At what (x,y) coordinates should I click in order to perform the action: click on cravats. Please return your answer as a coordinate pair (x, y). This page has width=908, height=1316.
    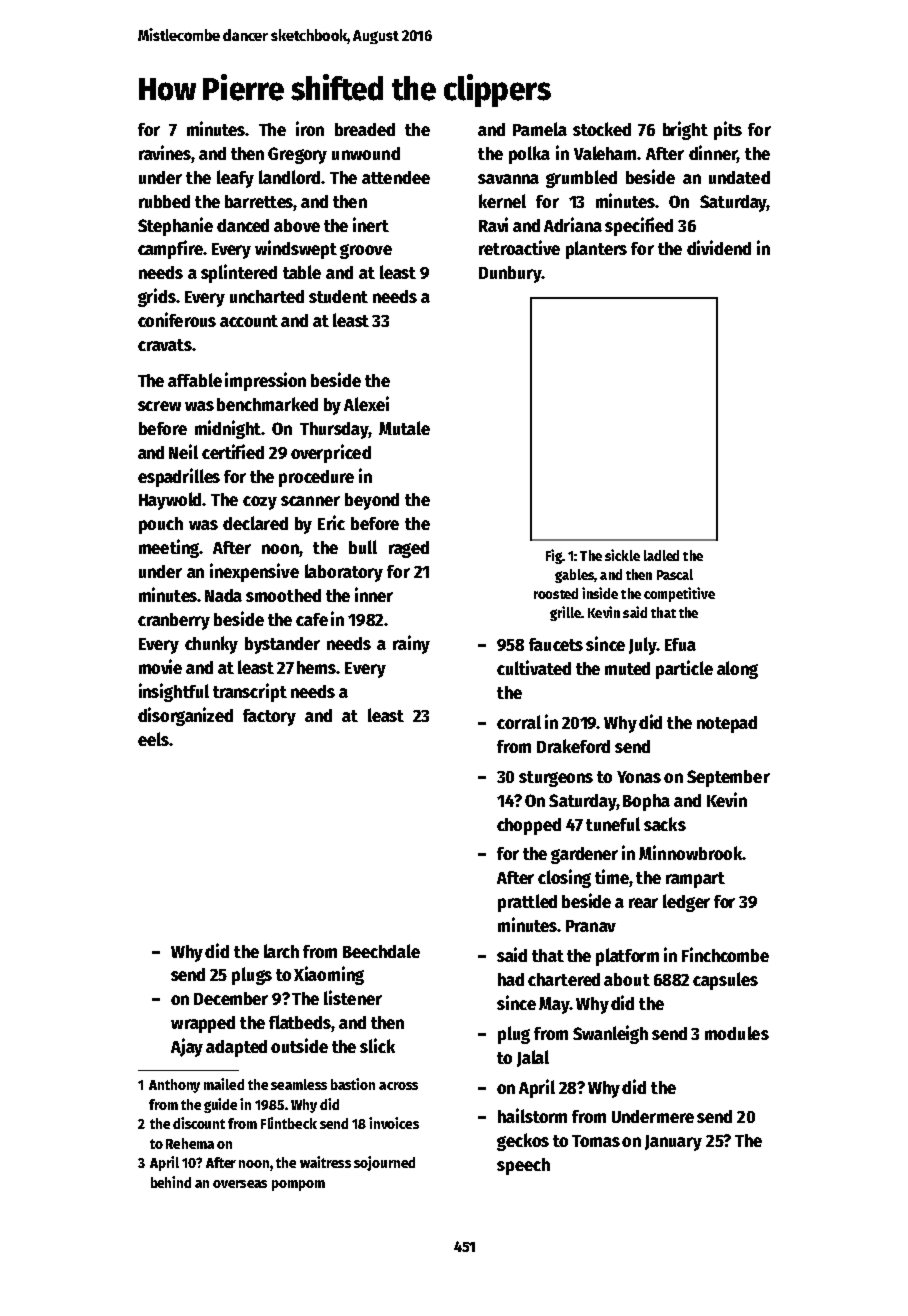
    Looking at the image, I should click on (165, 345).
